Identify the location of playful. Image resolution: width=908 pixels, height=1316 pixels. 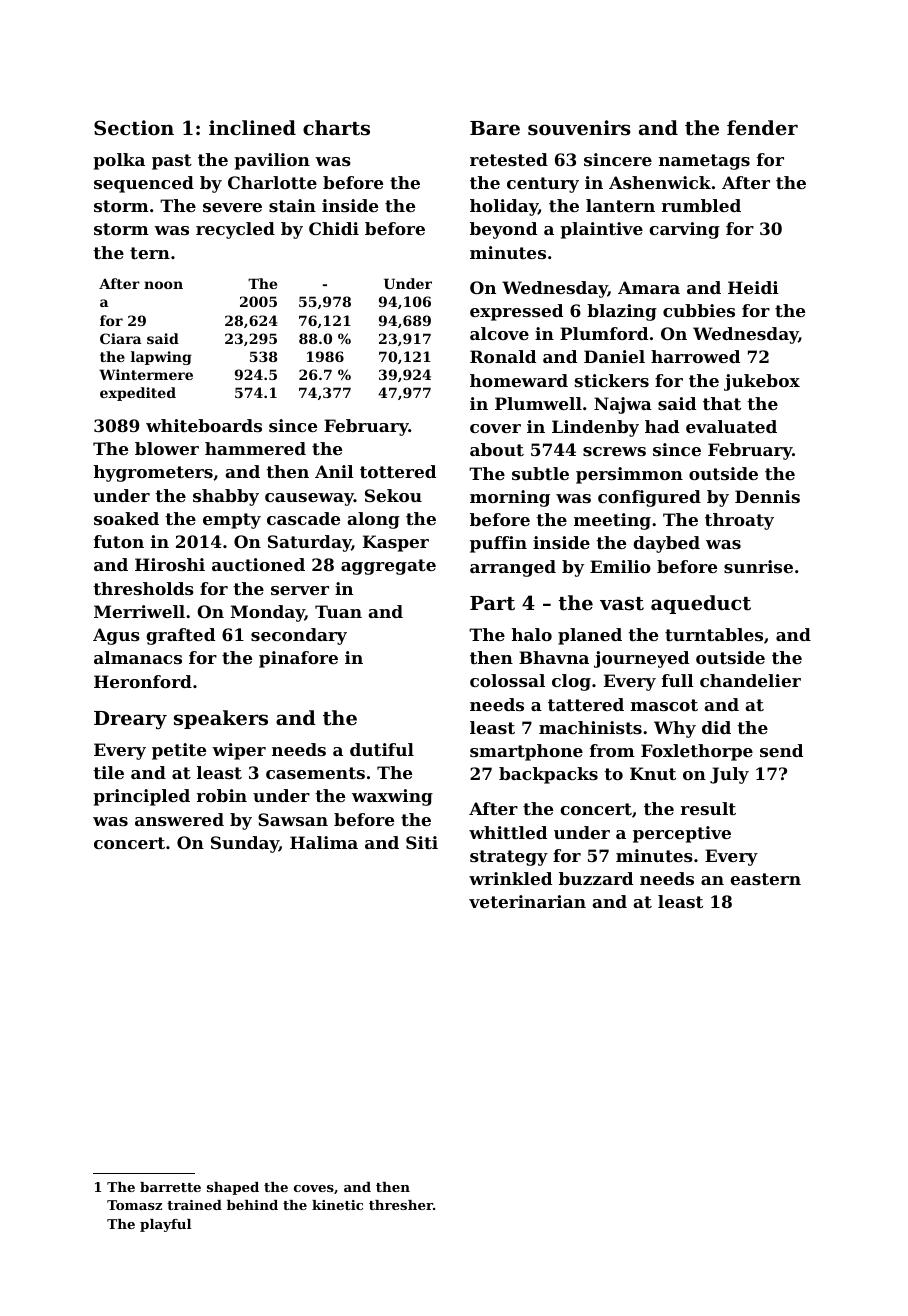
(165, 1225).
